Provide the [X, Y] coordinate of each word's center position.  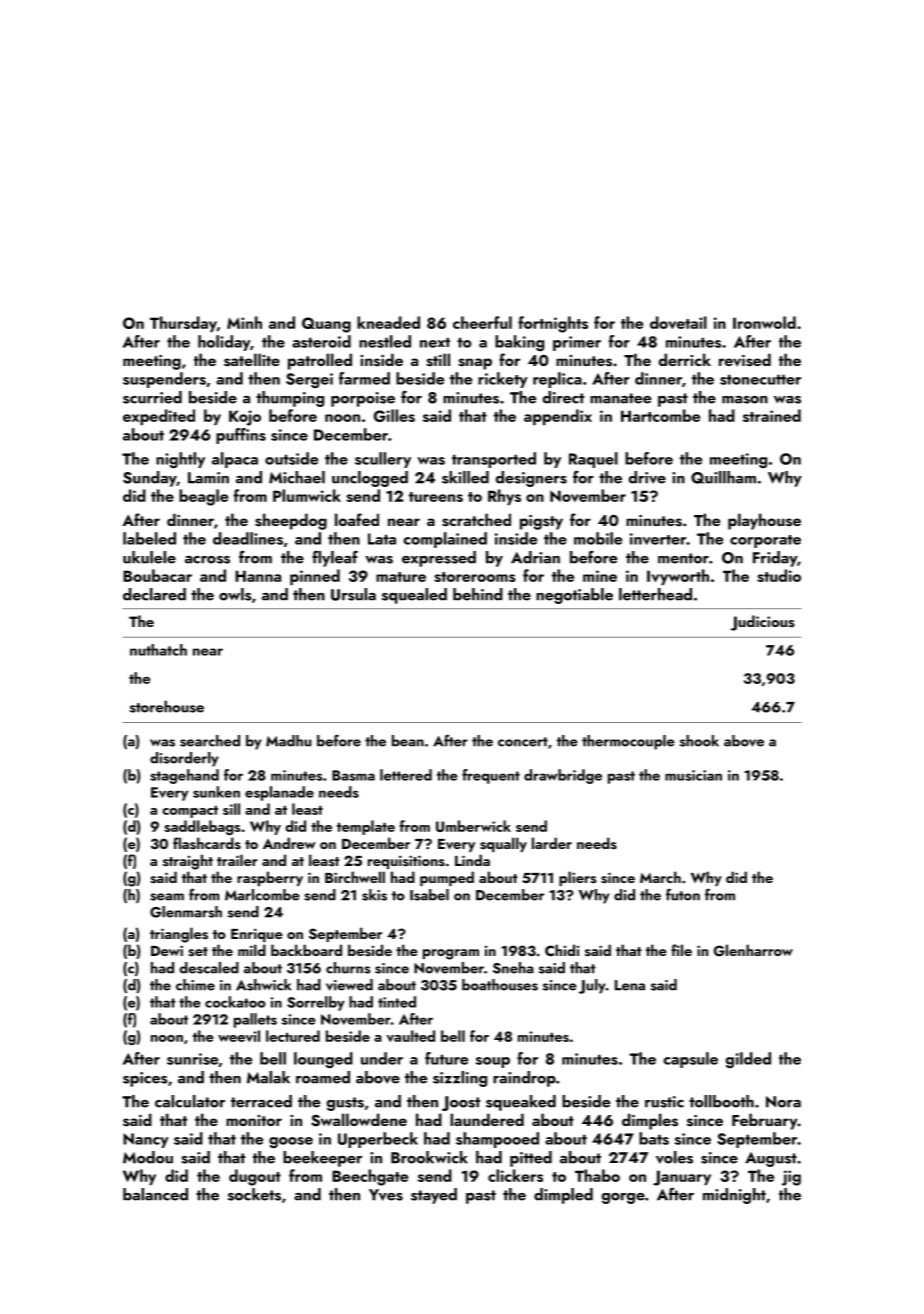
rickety [503, 380]
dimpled [563, 1196]
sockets [254, 1194]
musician [693, 775]
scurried [152, 397]
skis [374, 895]
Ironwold [764, 322]
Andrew [289, 843]
